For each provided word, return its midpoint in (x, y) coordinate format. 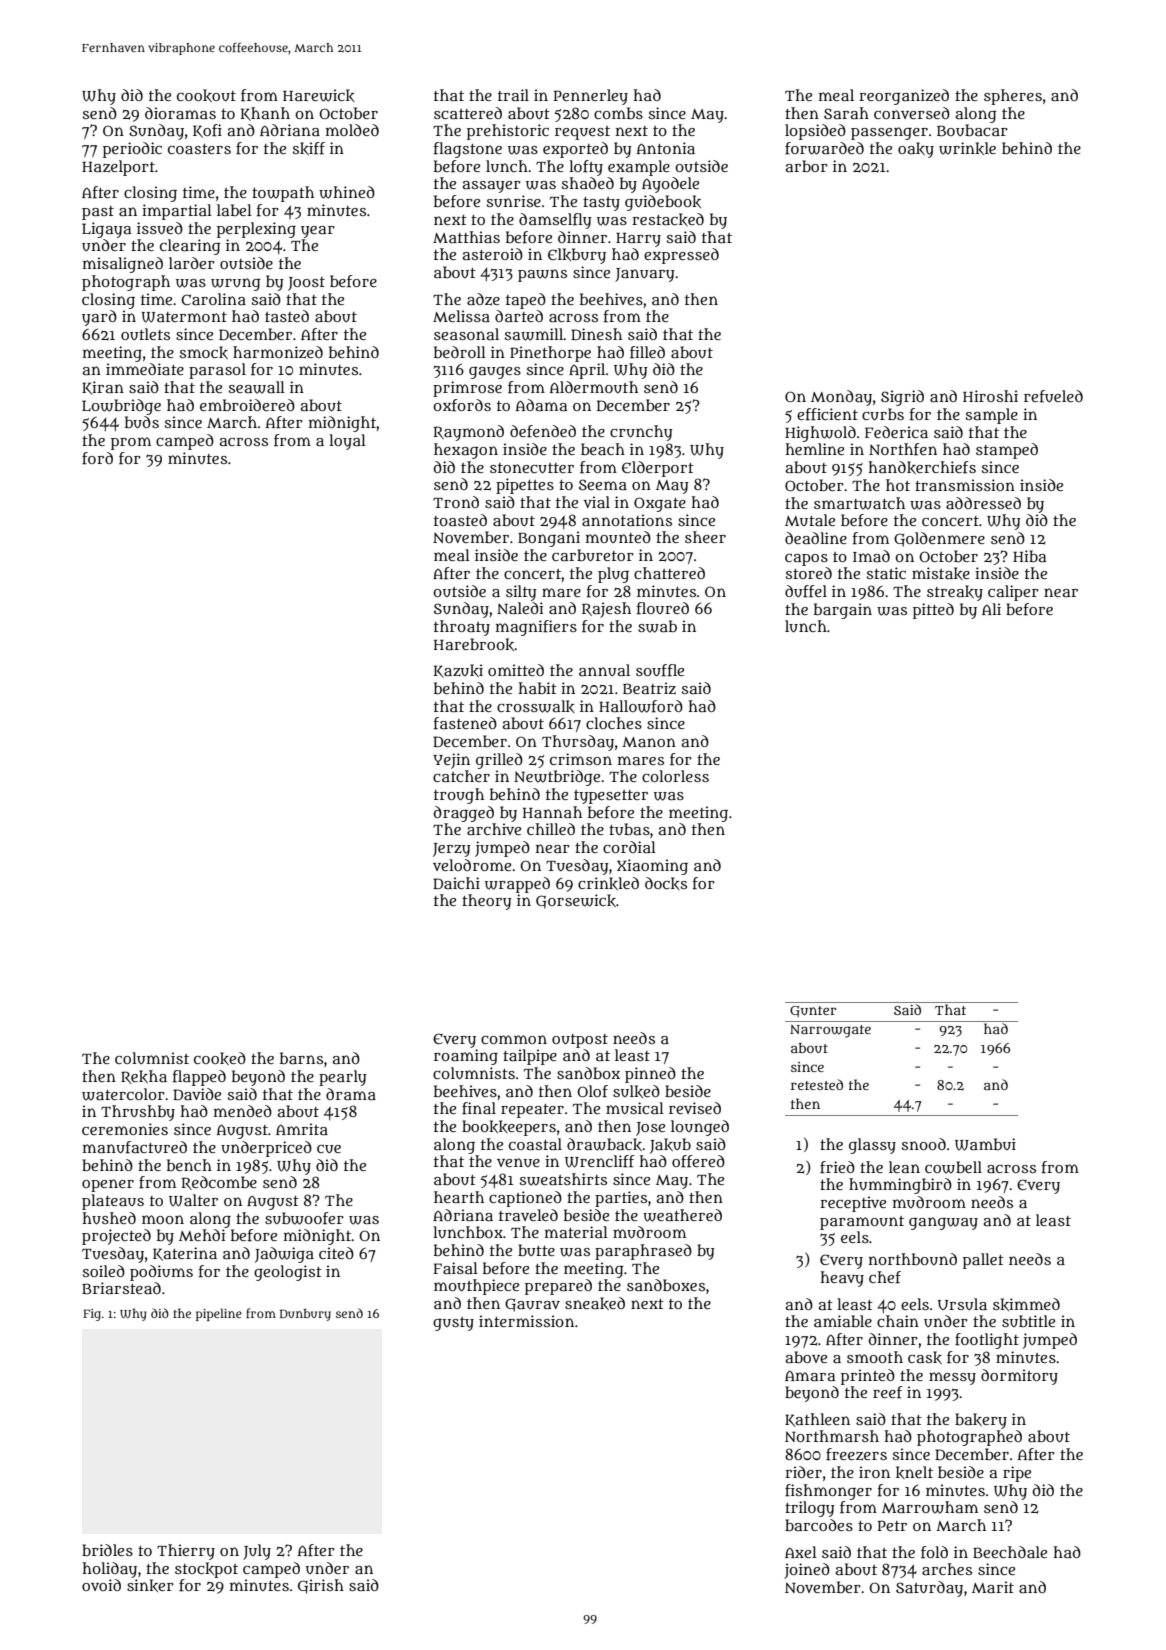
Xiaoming (652, 867)
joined (807, 1571)
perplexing (256, 230)
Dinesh (596, 334)
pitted (933, 611)
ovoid (101, 1585)
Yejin (451, 761)
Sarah (846, 113)
